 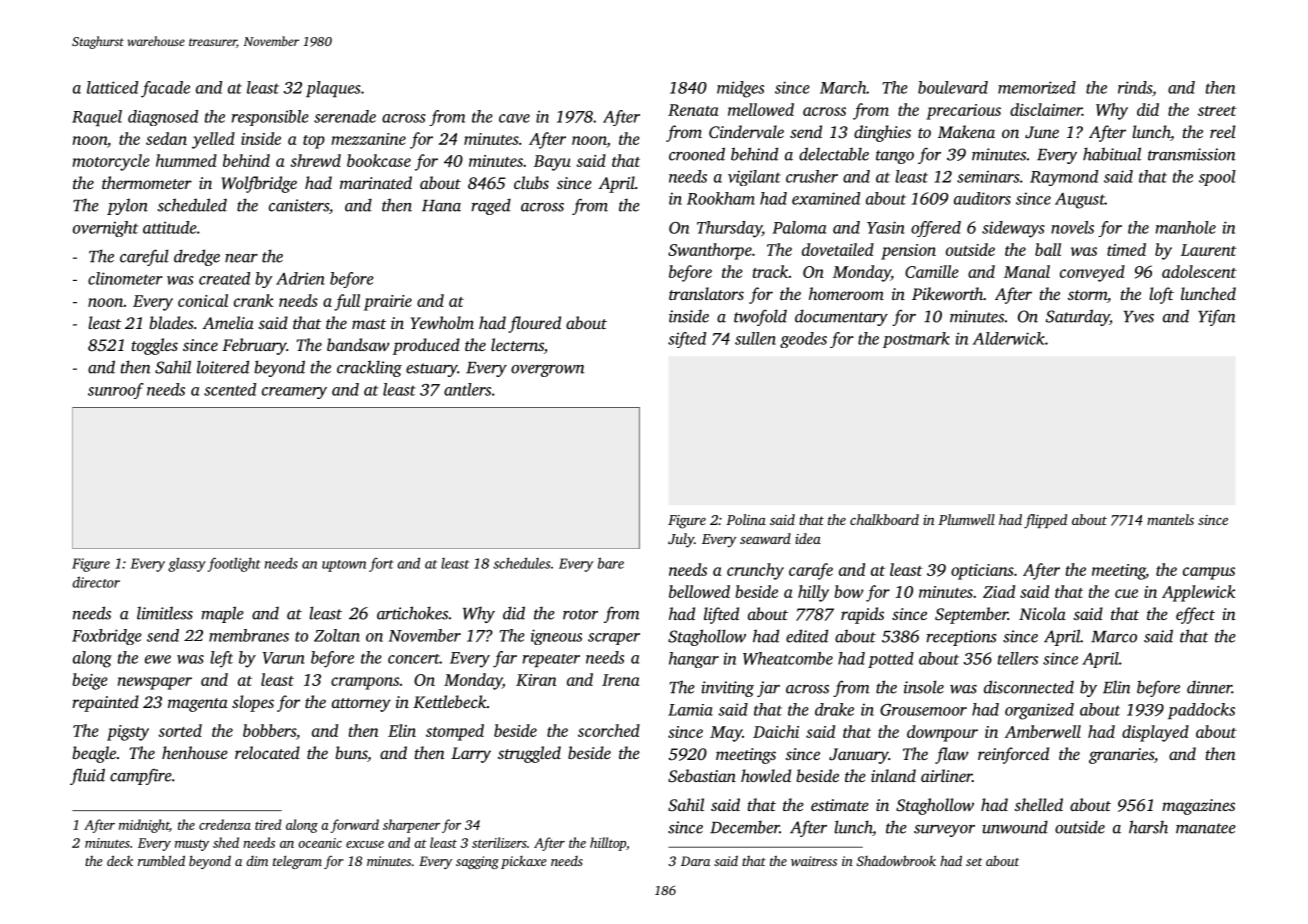 I want to click on near, so click(x=241, y=258).
